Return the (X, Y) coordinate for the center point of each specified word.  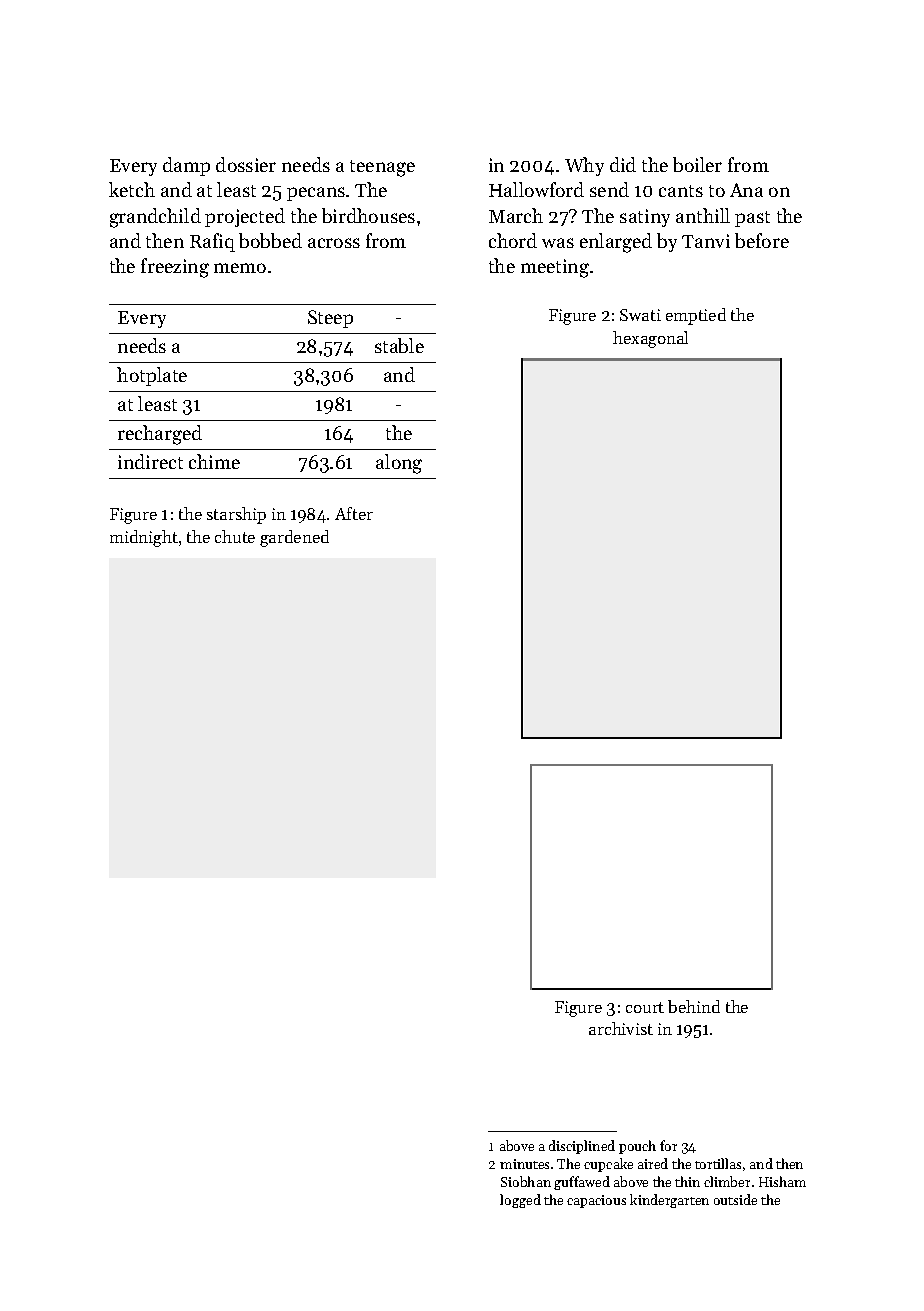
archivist (621, 1028)
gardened (294, 538)
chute (235, 536)
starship (236, 515)
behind (694, 1006)
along (399, 464)
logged (520, 1201)
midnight (144, 538)
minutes (524, 1164)
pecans (316, 194)
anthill (703, 215)
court (645, 1007)
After (354, 513)
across (334, 243)
